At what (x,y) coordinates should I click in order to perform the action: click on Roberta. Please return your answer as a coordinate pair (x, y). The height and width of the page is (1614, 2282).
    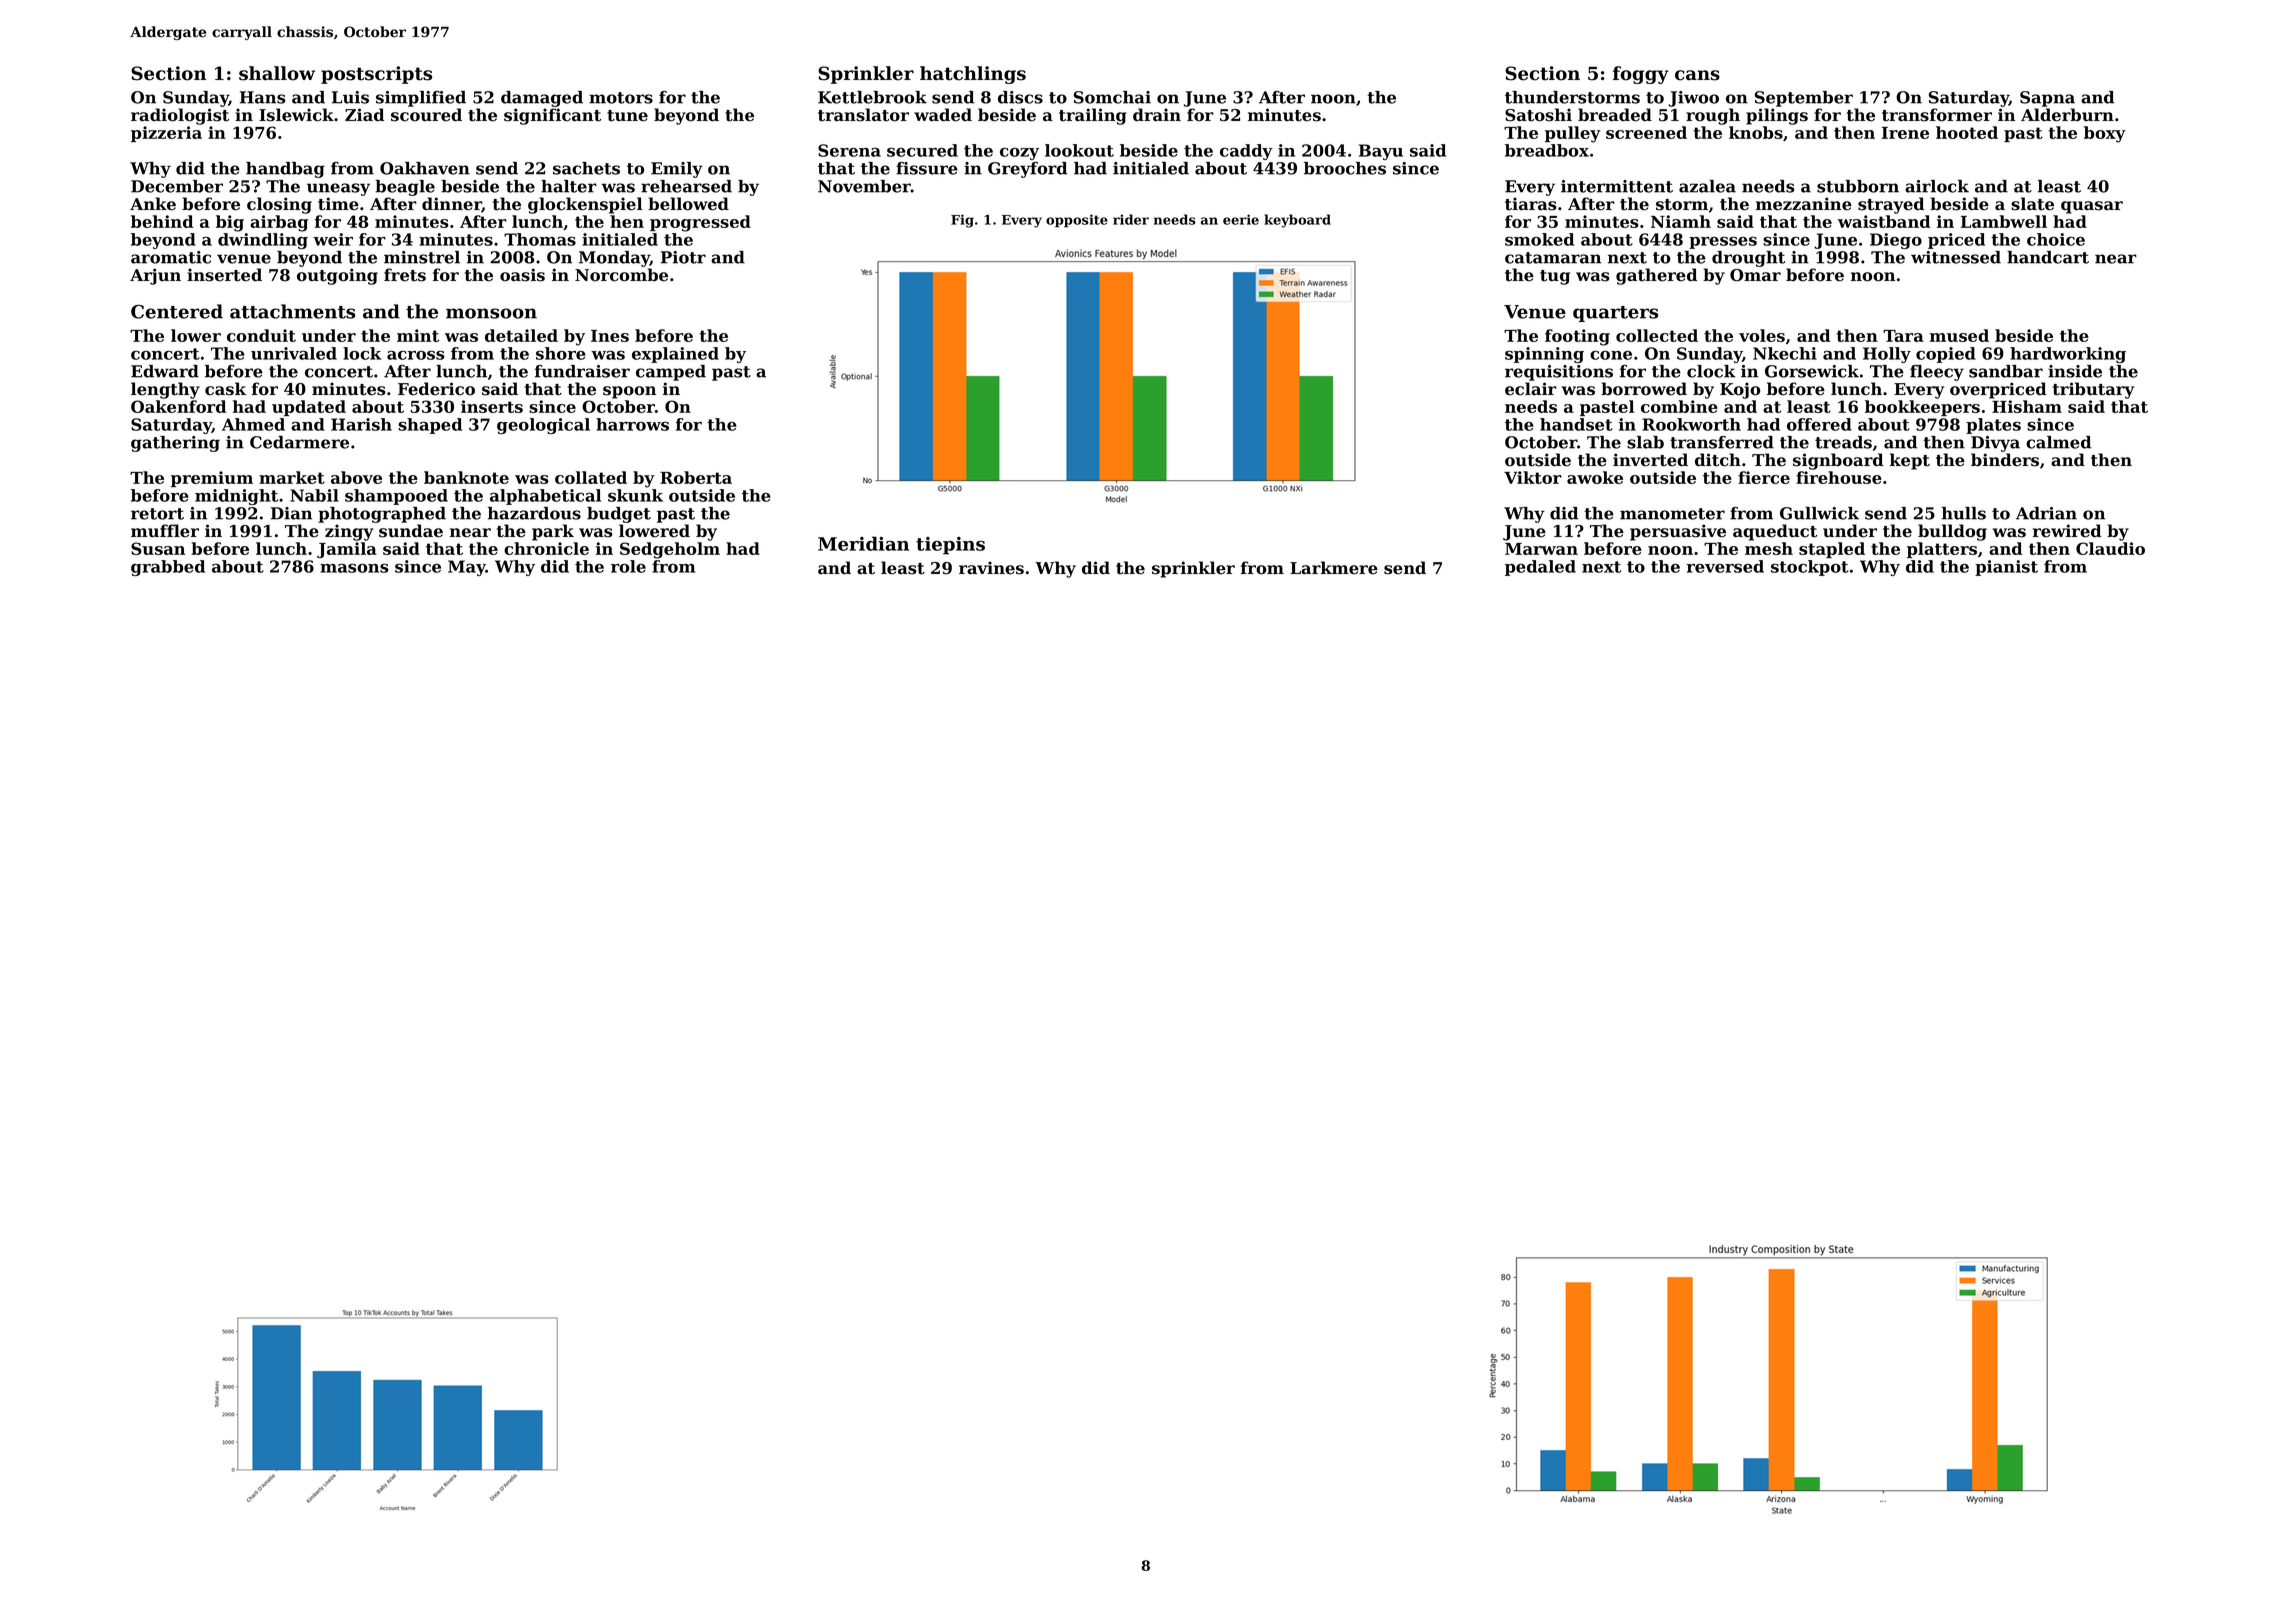
    Looking at the image, I should click on (696, 477).
